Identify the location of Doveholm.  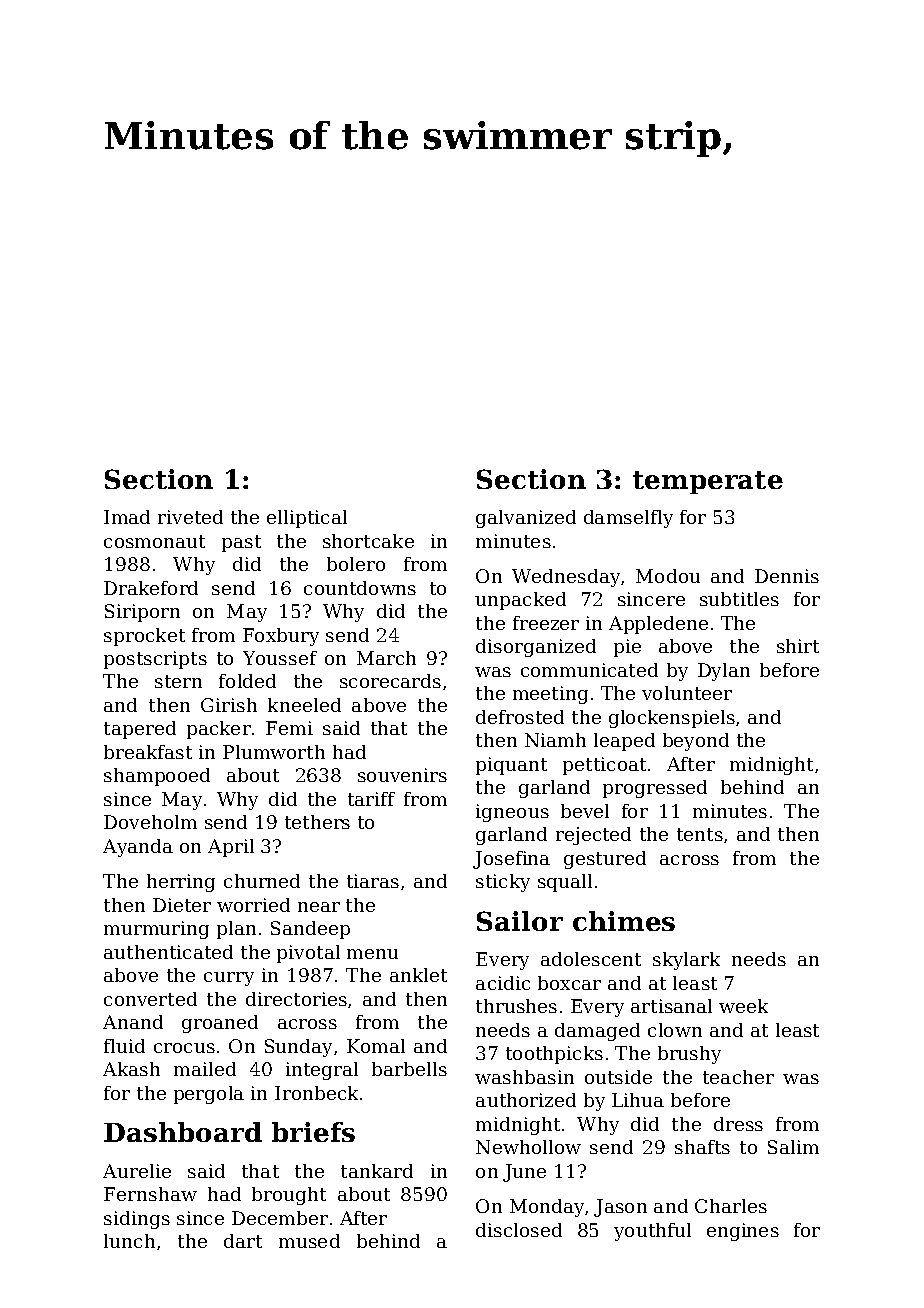
(150, 822).
